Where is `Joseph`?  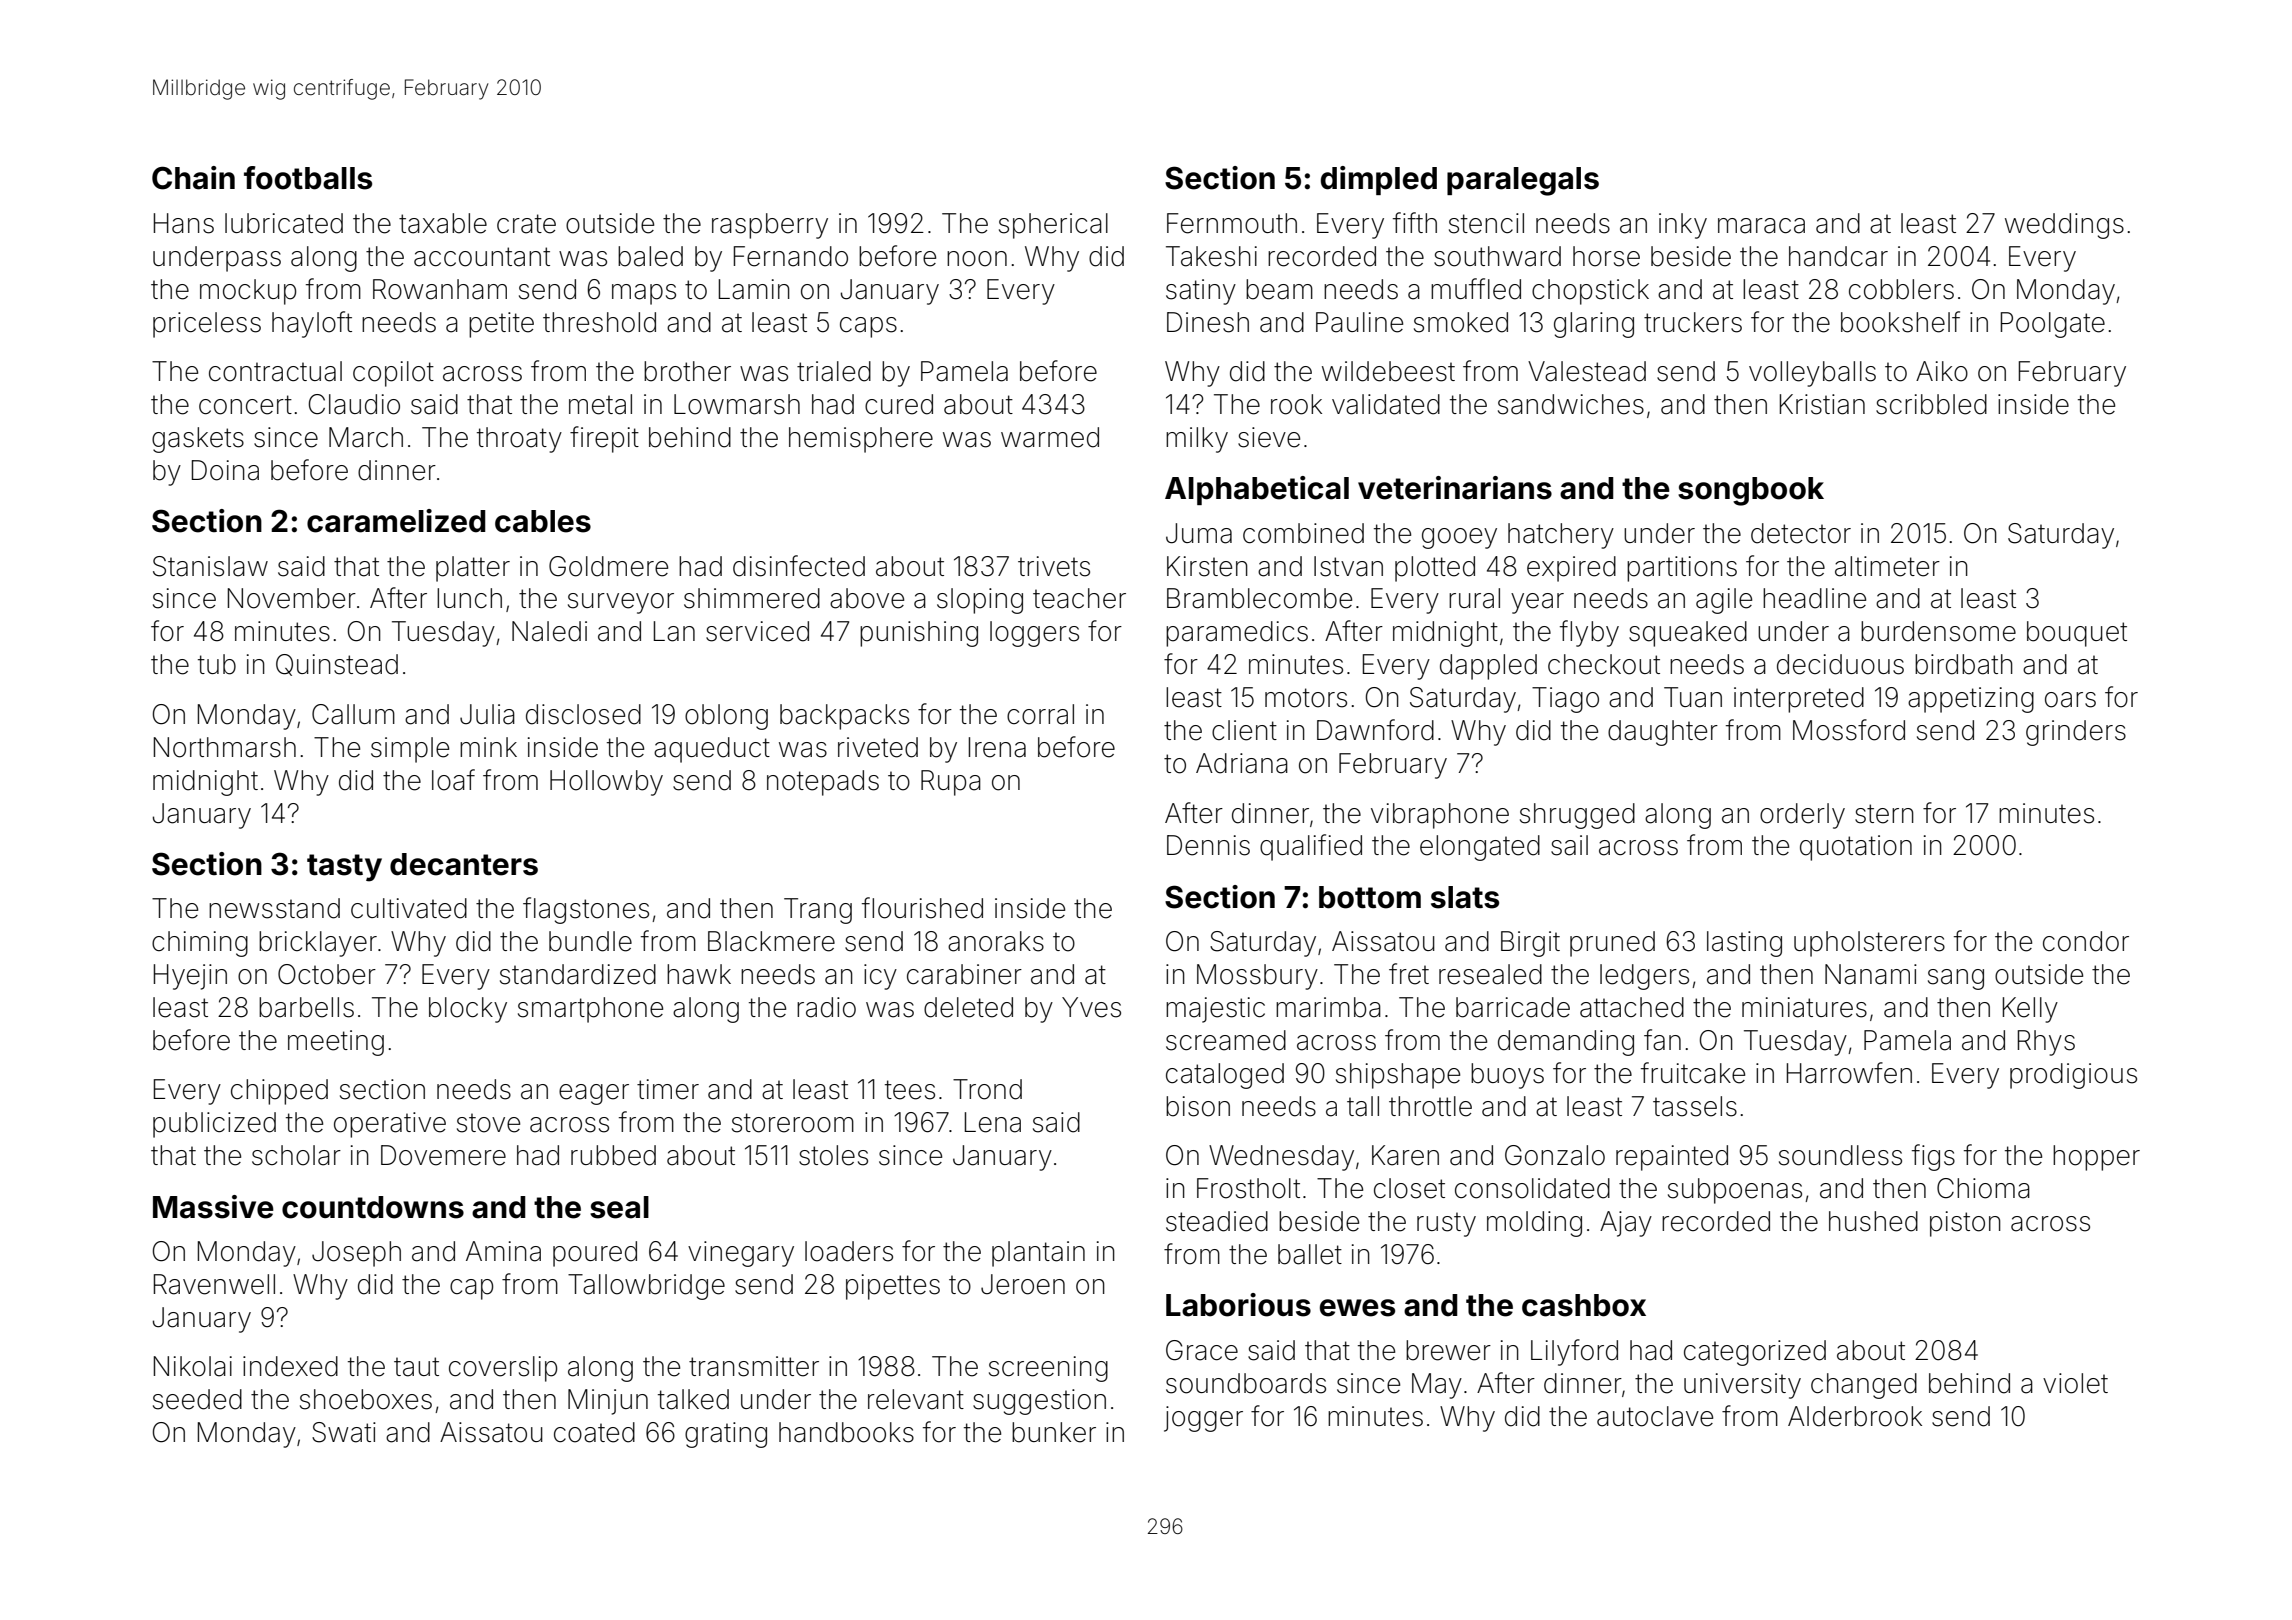
Joseph is located at coordinates (356, 1254).
